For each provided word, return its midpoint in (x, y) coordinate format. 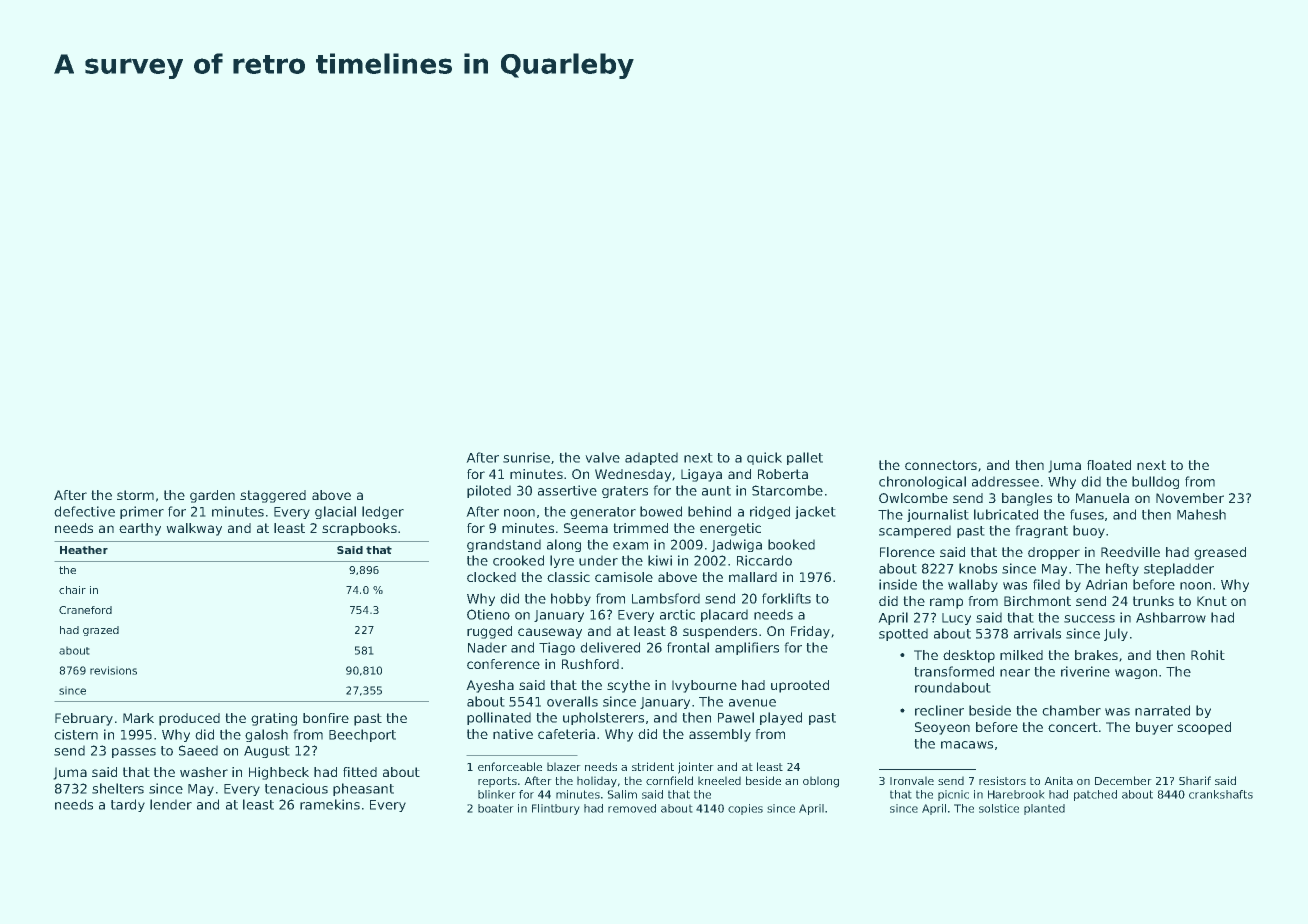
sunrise (526, 457)
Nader (487, 647)
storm (135, 495)
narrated (1162, 710)
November (1190, 498)
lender (171, 804)
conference (503, 664)
